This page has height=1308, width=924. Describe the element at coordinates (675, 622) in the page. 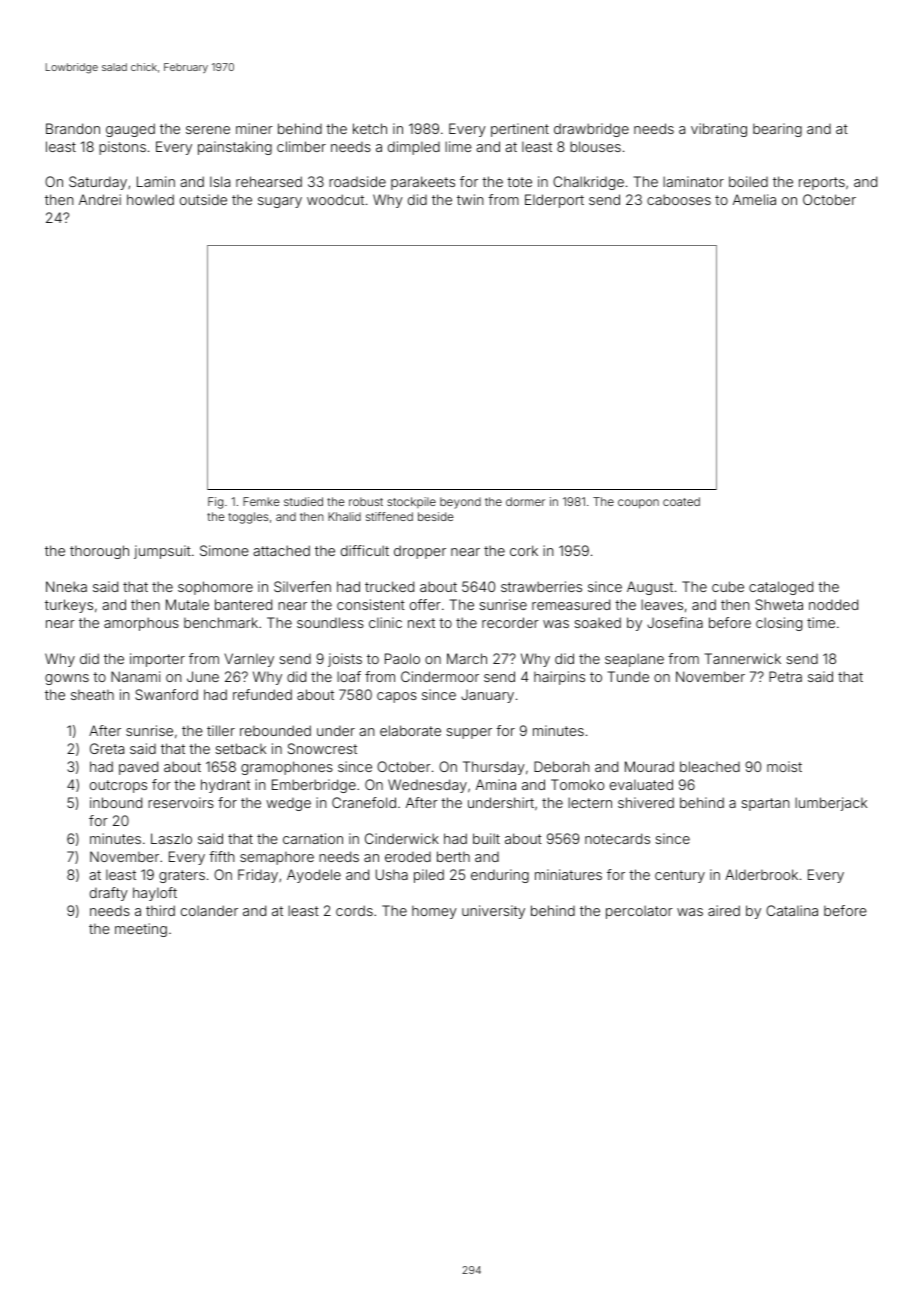

I see `Josefina` at that location.
